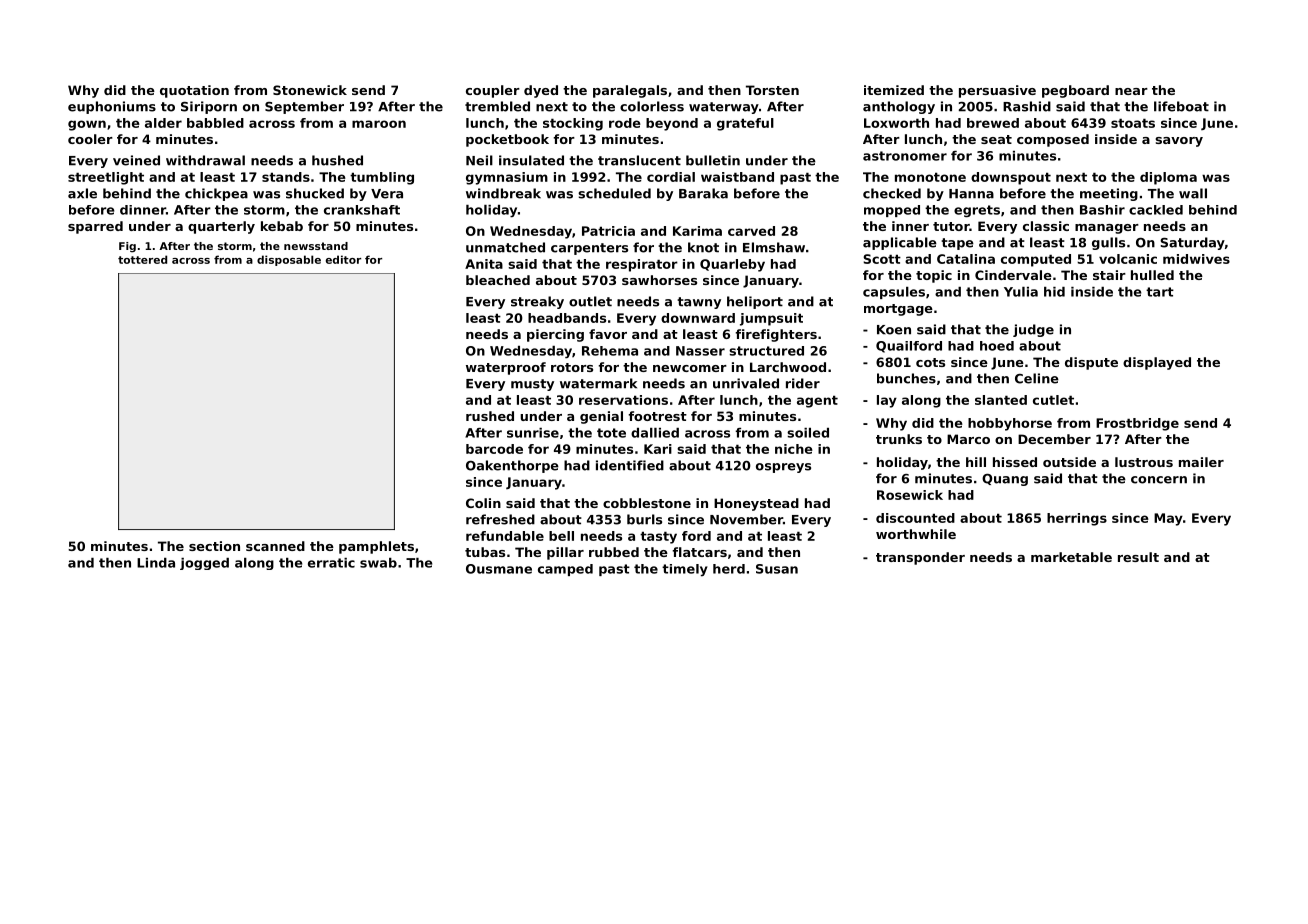 The width and height of the screenshot is (1308, 924). Describe the element at coordinates (503, 193) in the screenshot. I see `windbreak` at that location.
